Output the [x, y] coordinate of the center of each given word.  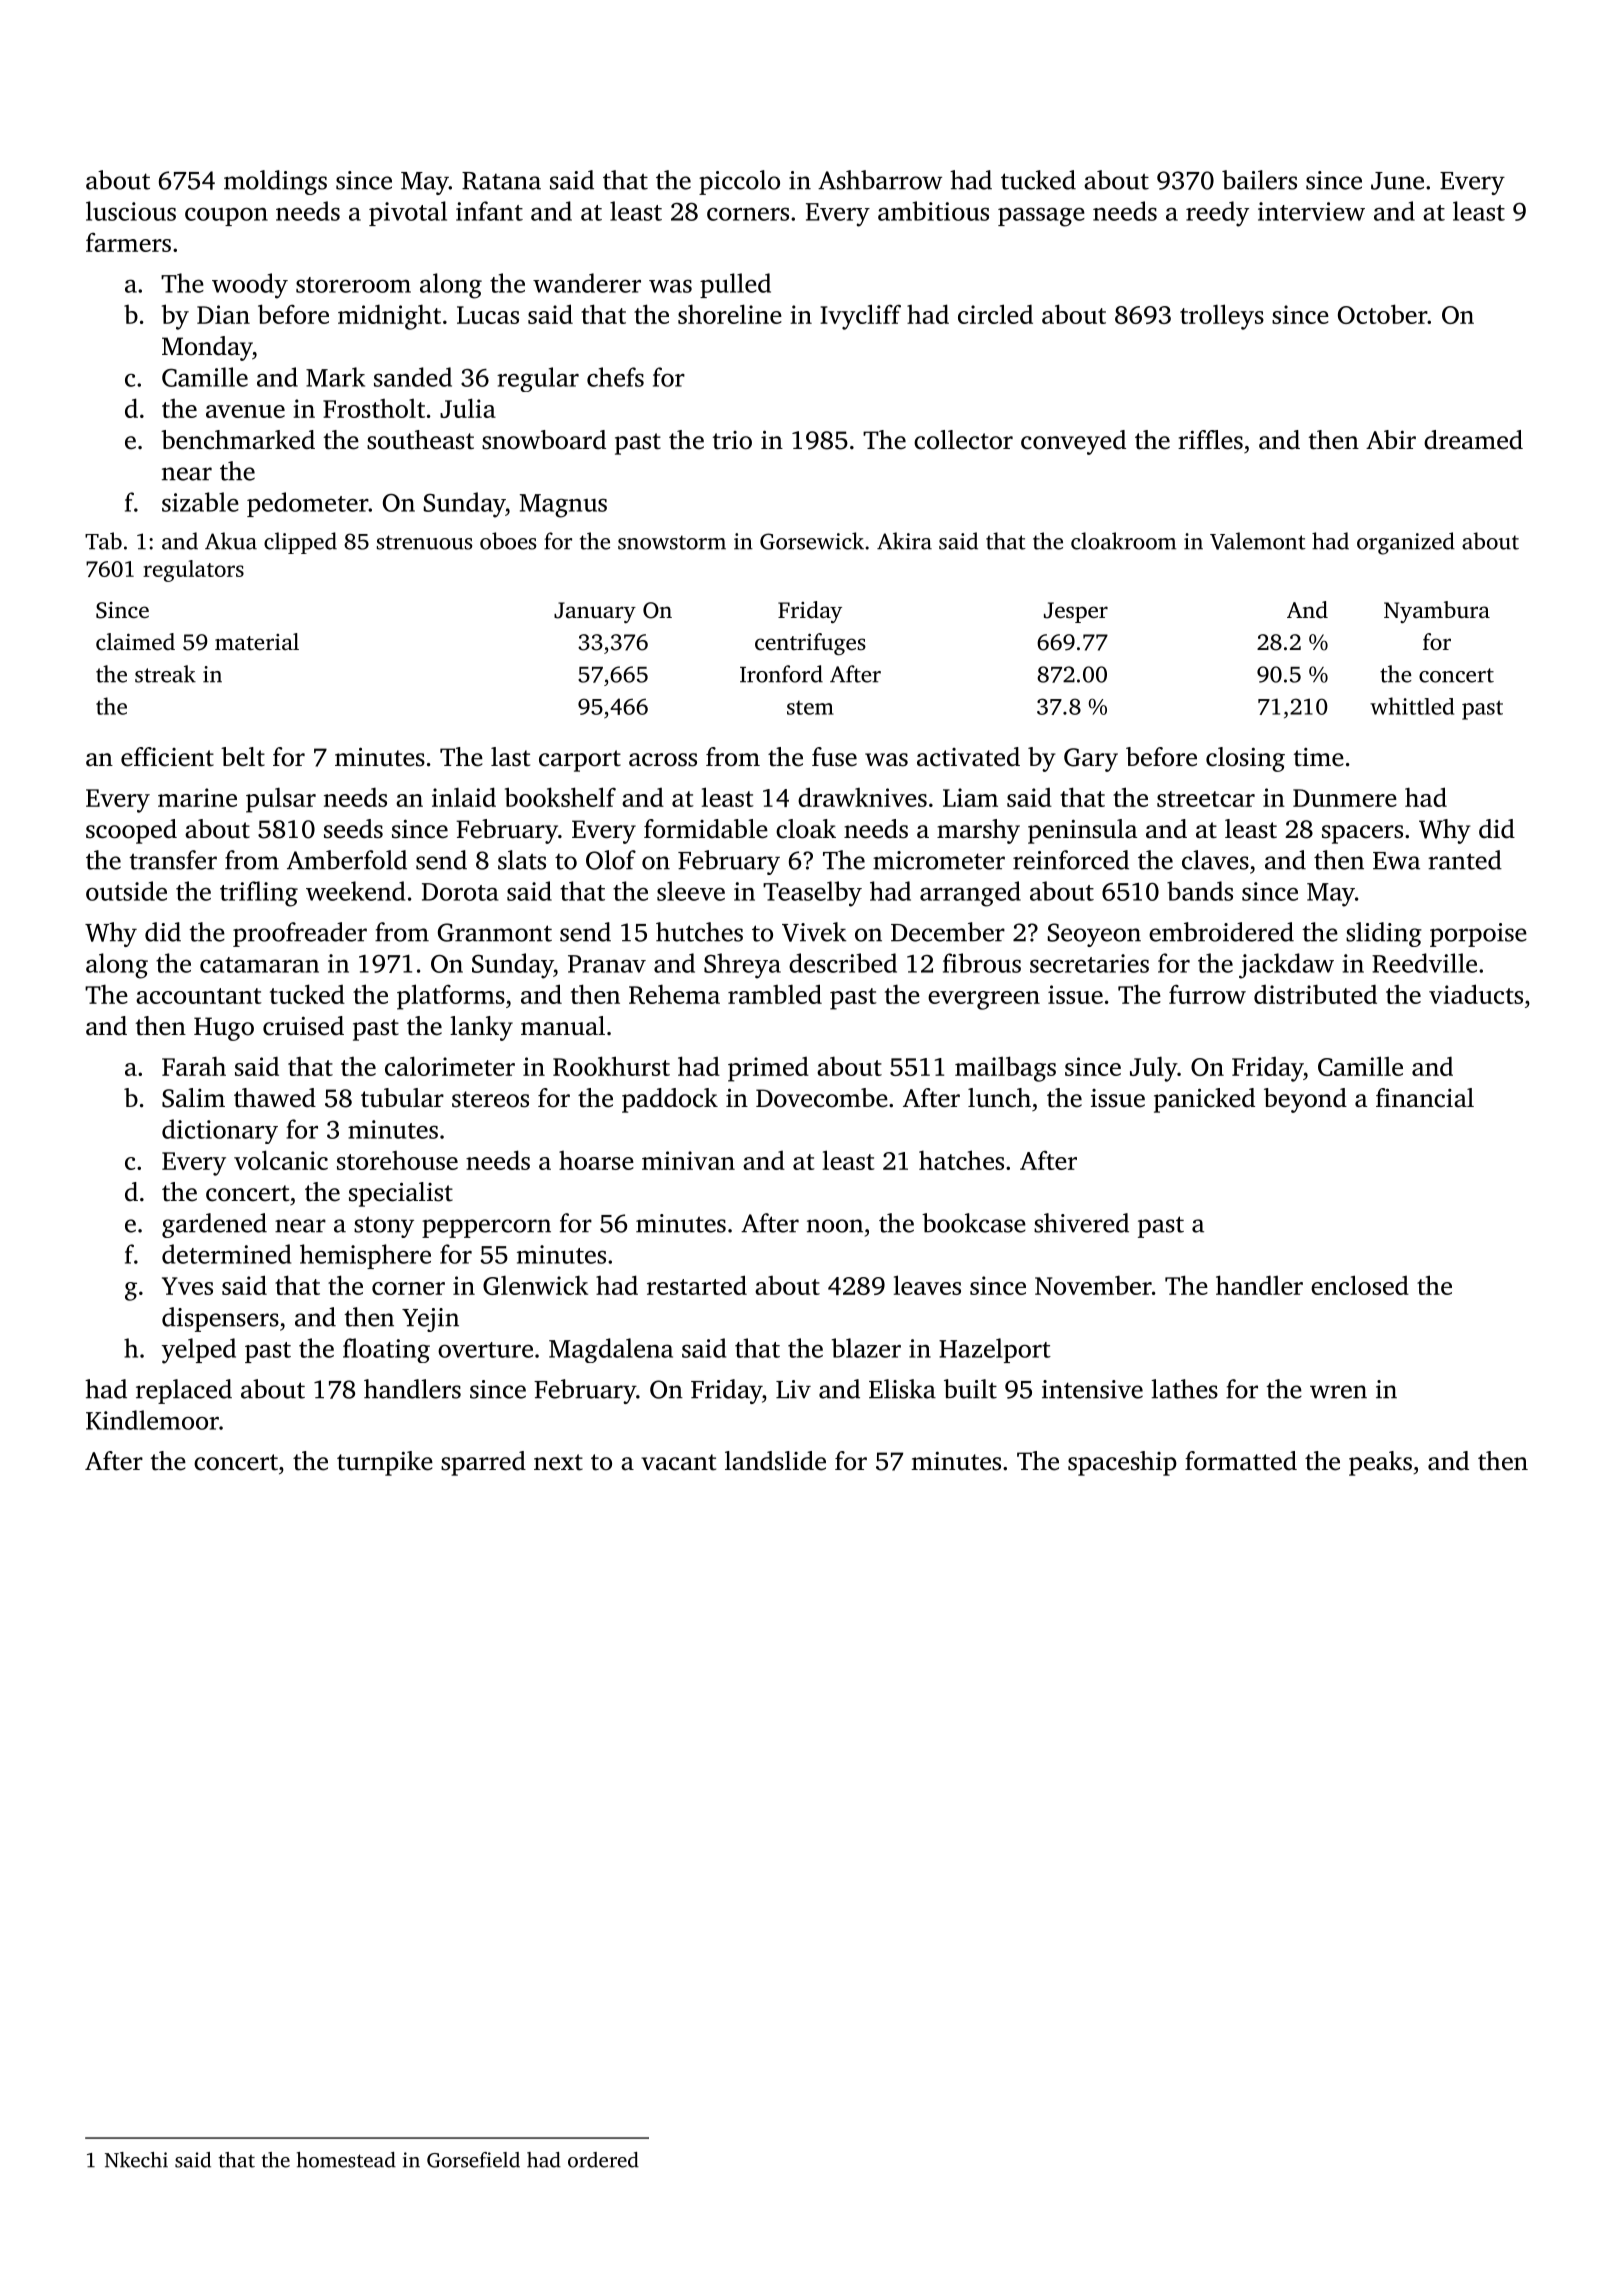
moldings [275, 182]
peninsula [1082, 831]
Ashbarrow [880, 180]
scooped [131, 831]
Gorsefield [473, 2160]
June [1397, 181]
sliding [1384, 934]
